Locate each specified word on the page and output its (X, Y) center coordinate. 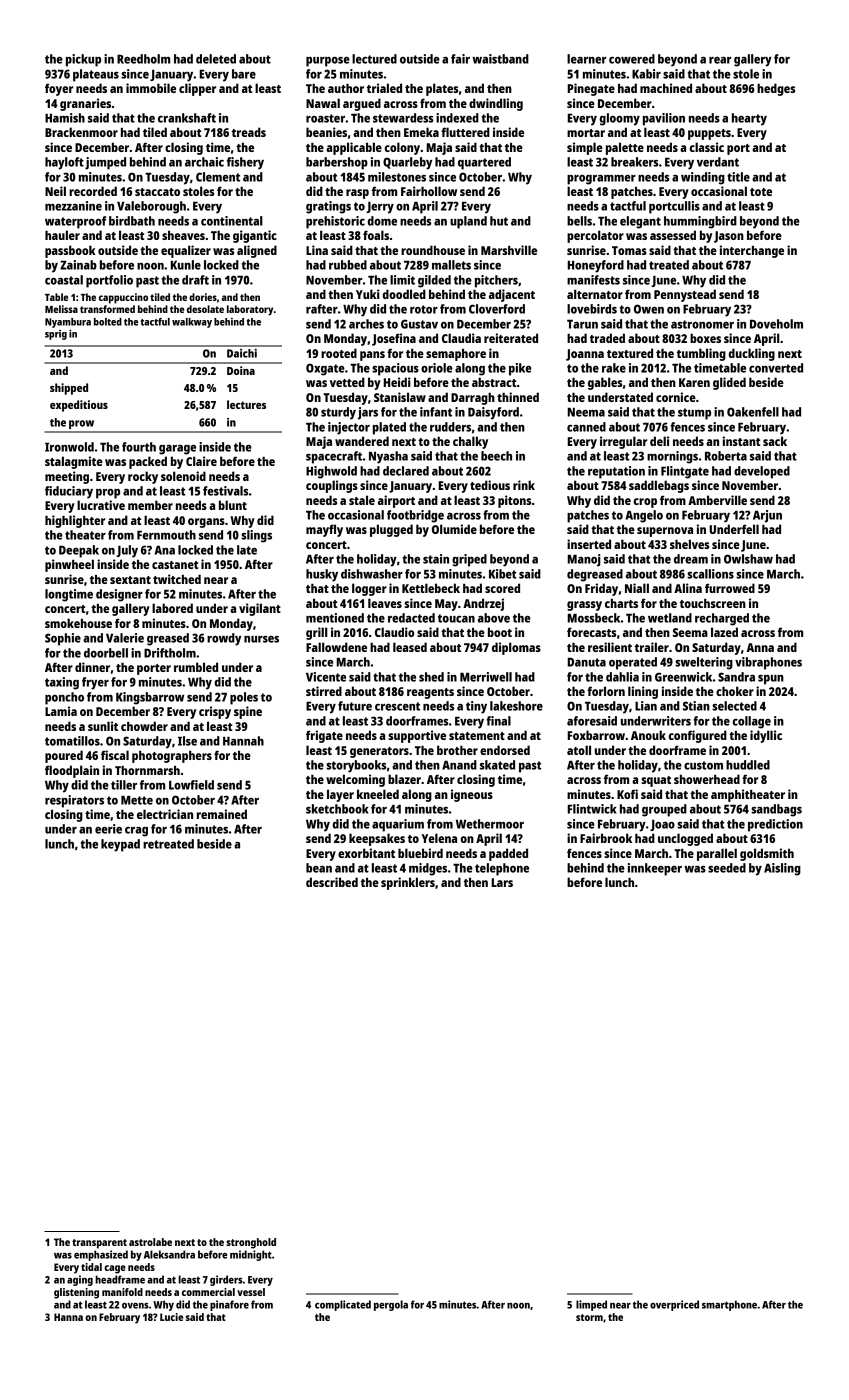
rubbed (348, 265)
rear (720, 60)
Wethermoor (490, 824)
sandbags (776, 810)
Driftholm (170, 653)
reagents (430, 693)
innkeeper (655, 869)
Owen (649, 309)
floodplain (72, 771)
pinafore (229, 1305)
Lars (502, 882)
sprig (56, 335)
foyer (59, 89)
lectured (374, 59)
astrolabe (150, 1242)
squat (656, 781)
